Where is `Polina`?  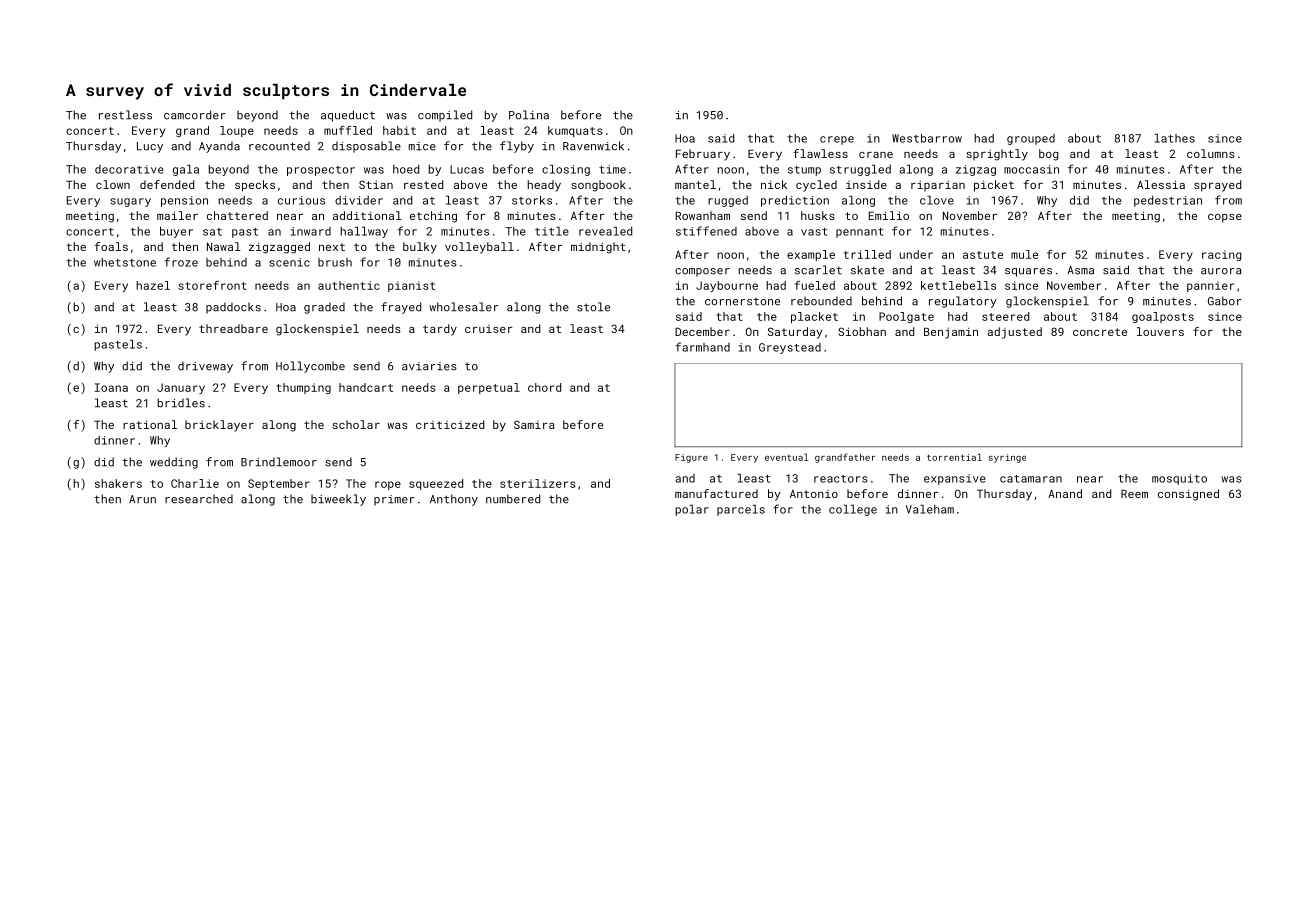 Polina is located at coordinates (529, 115).
